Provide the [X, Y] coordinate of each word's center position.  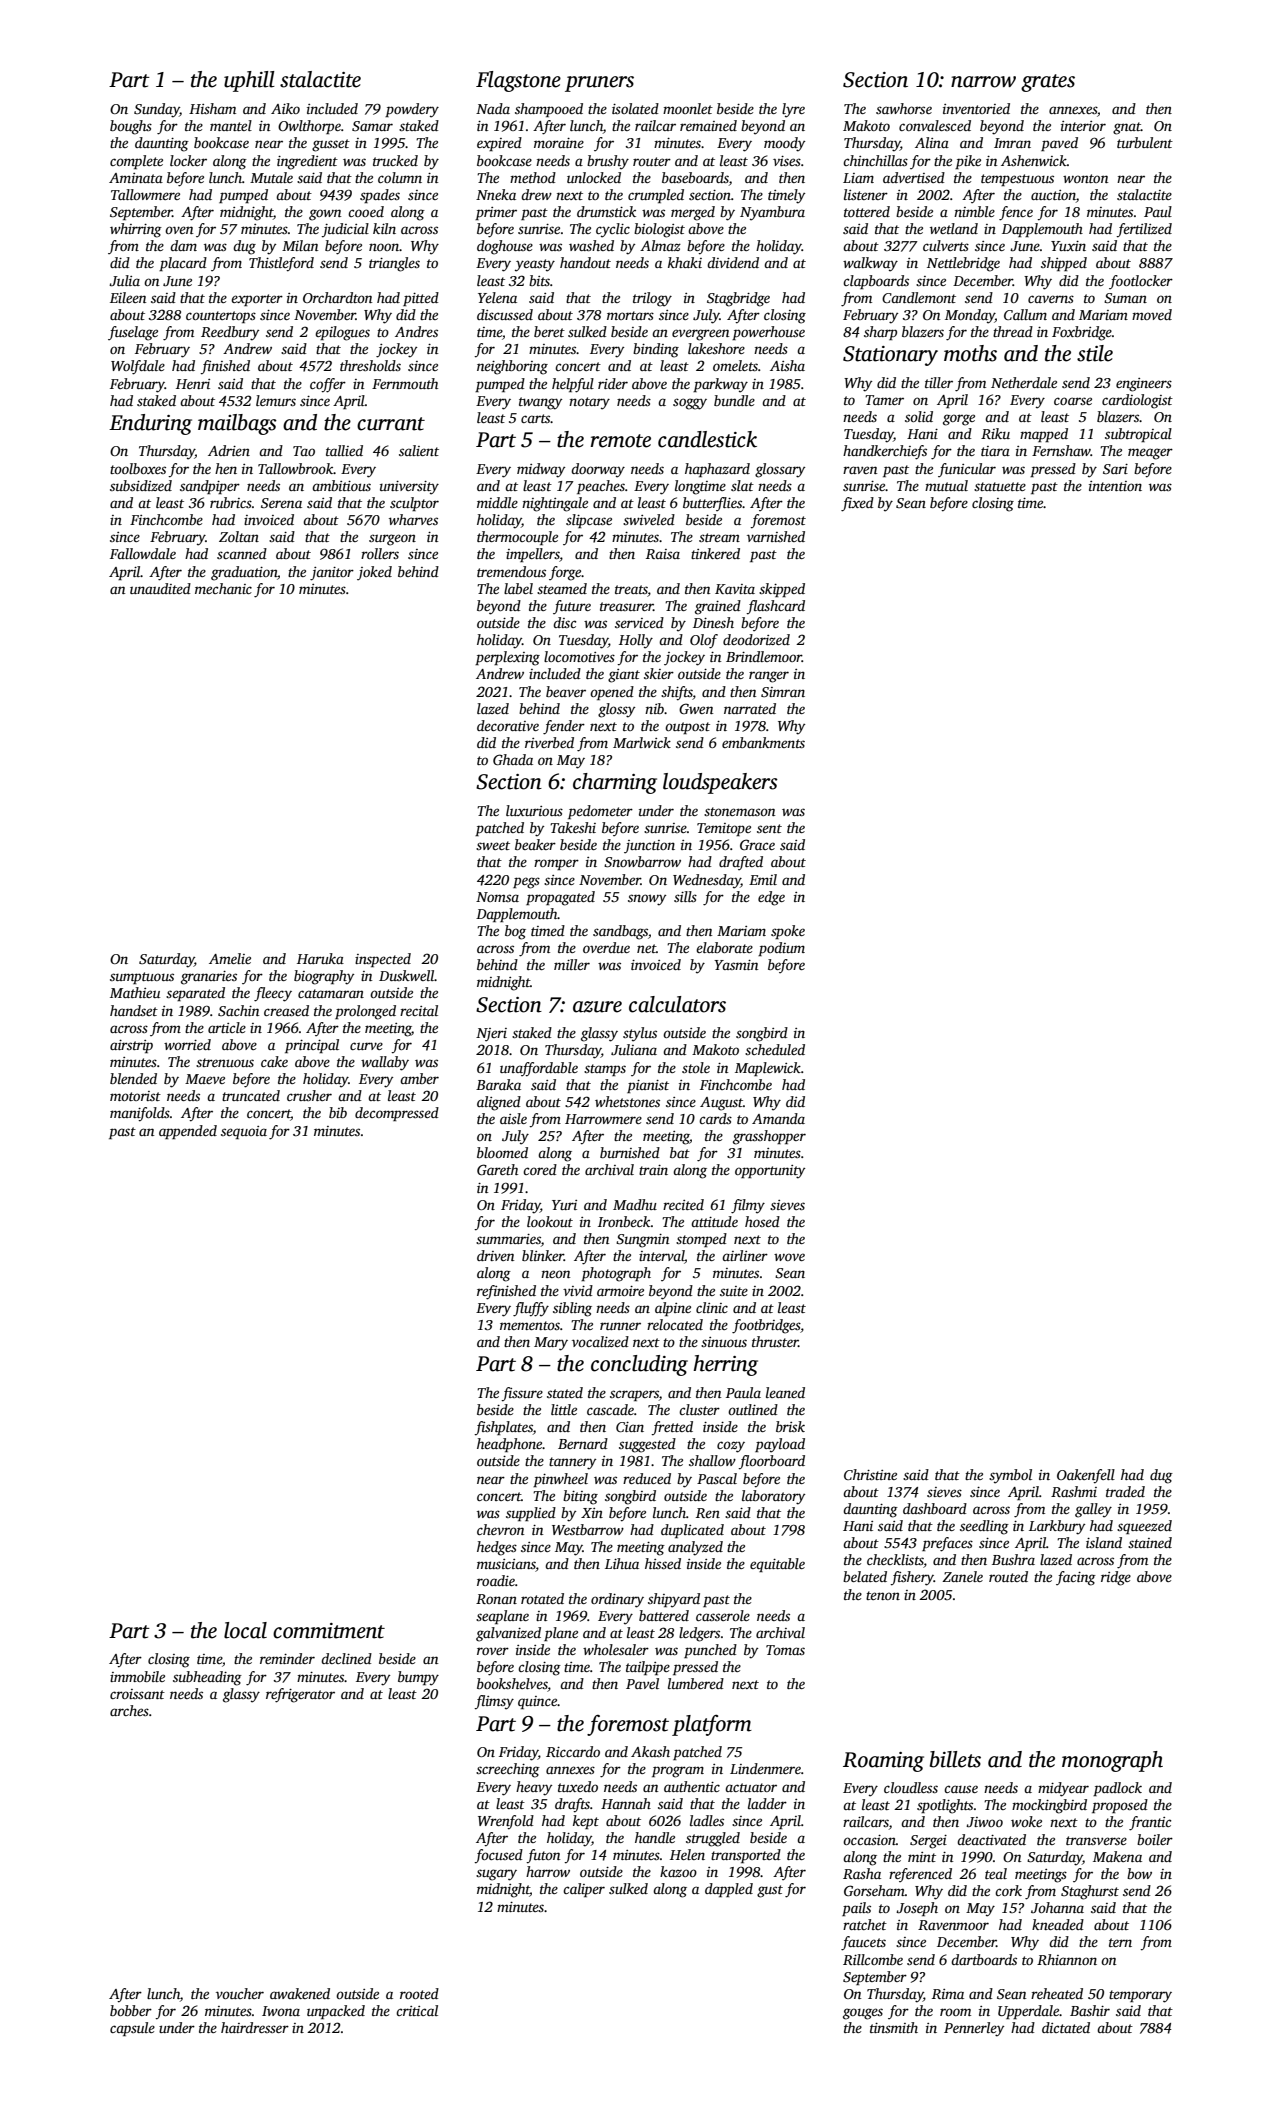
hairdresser [255, 2027]
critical [417, 2010]
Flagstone [518, 81]
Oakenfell [1086, 1476]
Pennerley [974, 2029]
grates [1048, 83]
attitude [714, 1221]
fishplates [503, 1428]
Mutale [271, 177]
